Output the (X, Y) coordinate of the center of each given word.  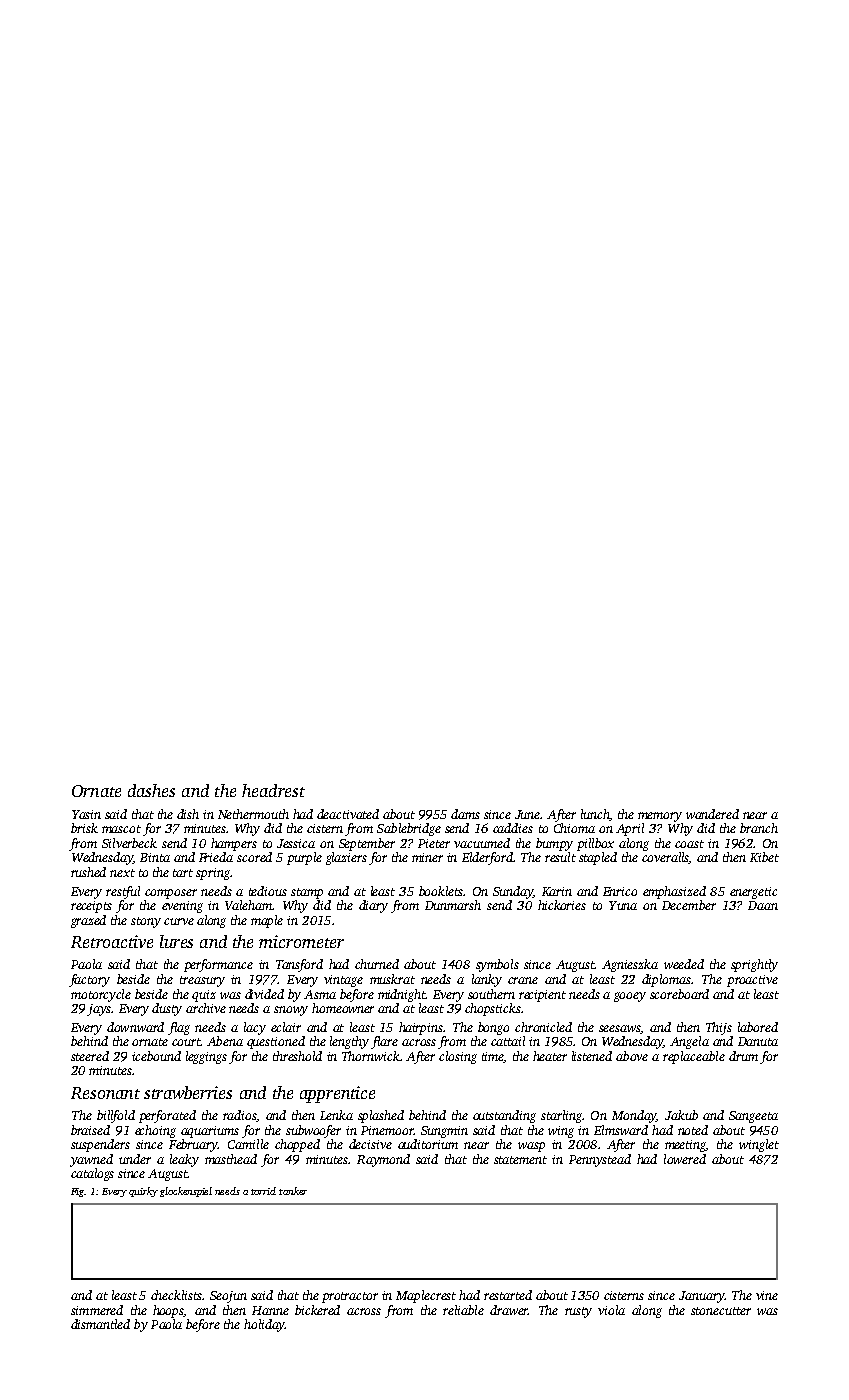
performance (218, 965)
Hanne (270, 1310)
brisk (84, 828)
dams (465, 814)
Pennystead (600, 1160)
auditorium (428, 1144)
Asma (320, 994)
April (630, 829)
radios (239, 1115)
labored (758, 1027)
